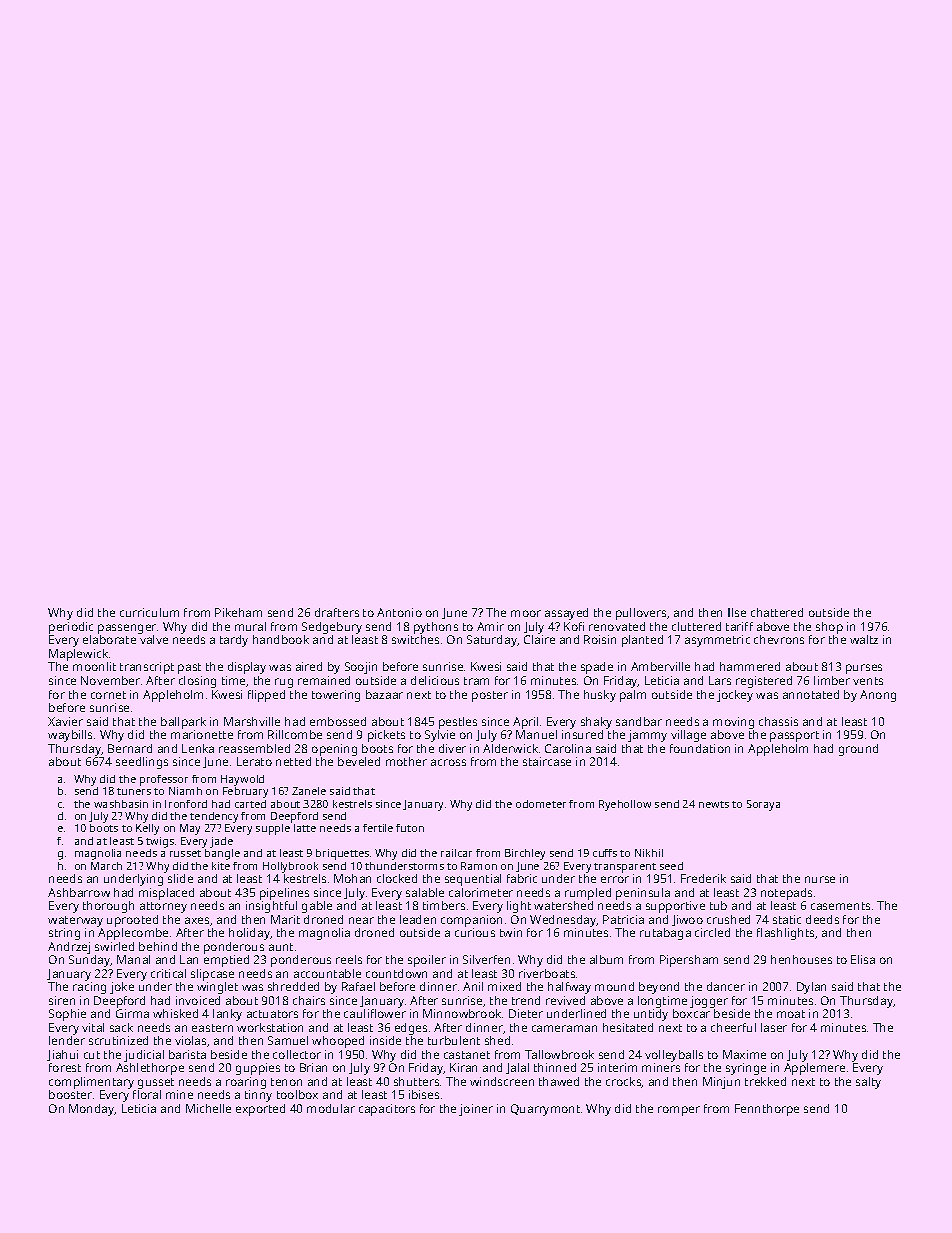 This screenshot has height=1233, width=952. Describe the element at coordinates (791, 1014) in the screenshot. I see `moat` at that location.
